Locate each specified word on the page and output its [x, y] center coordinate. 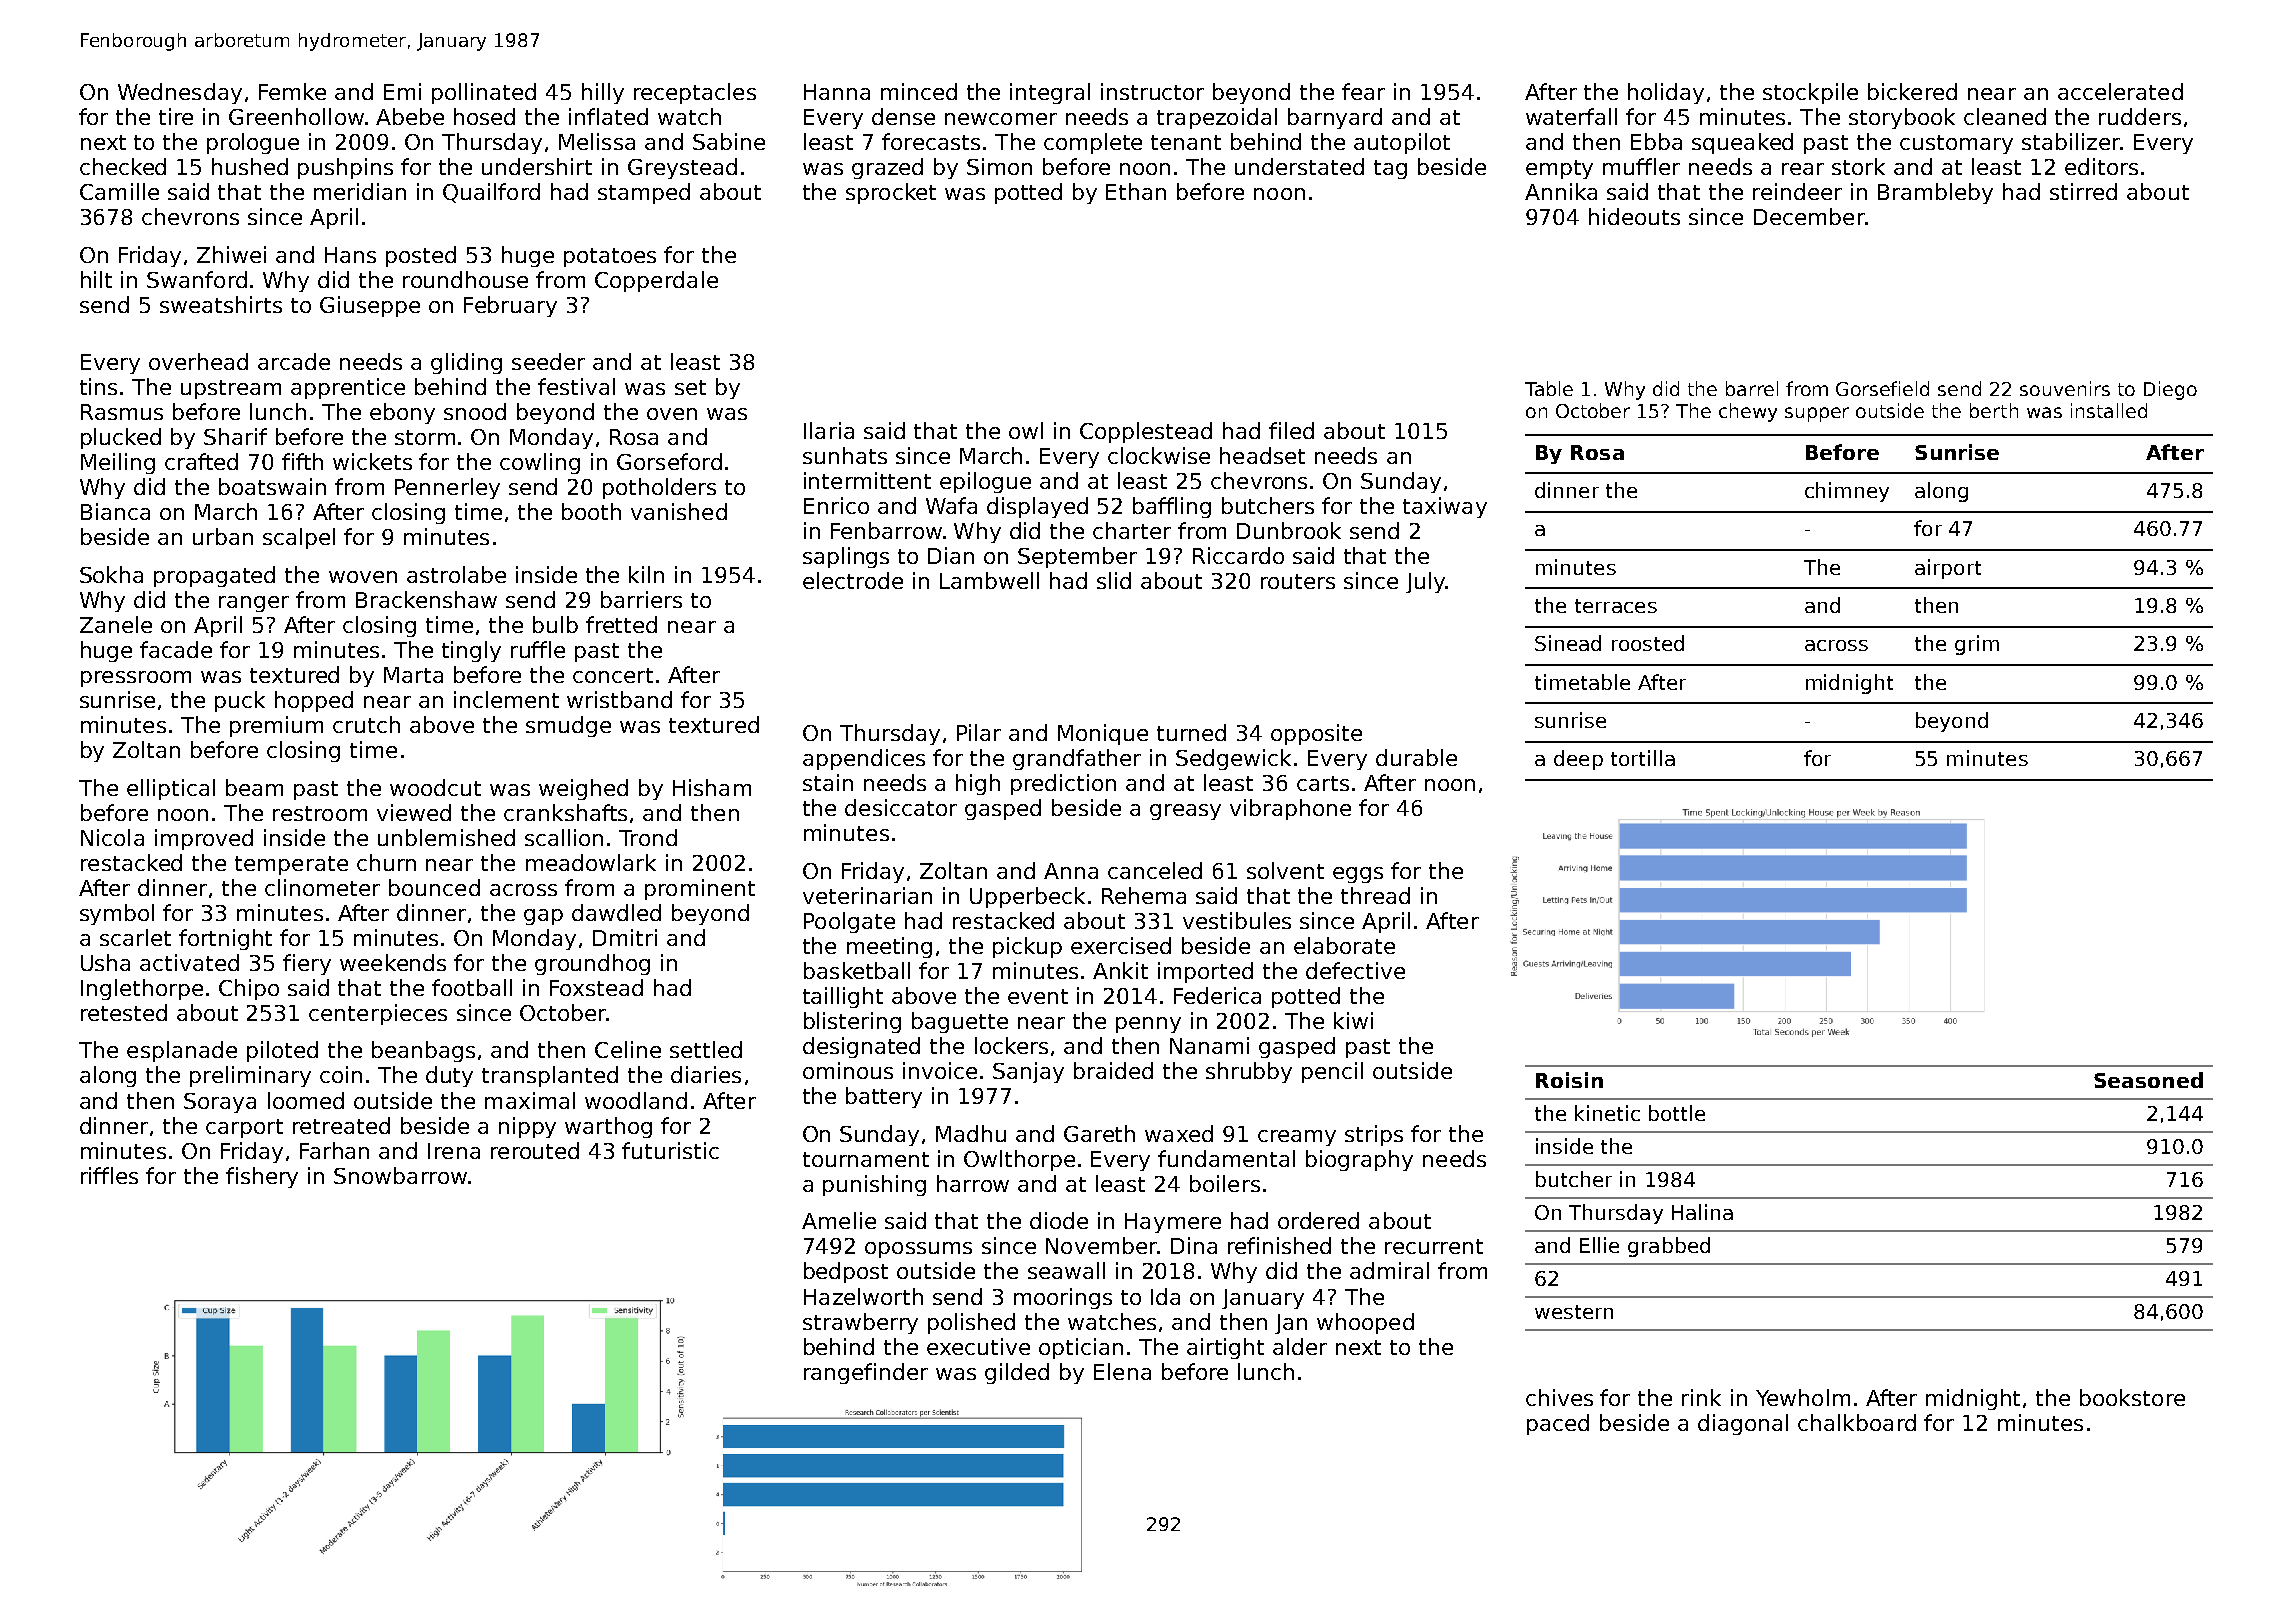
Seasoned [2148, 1080]
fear [1363, 91]
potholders [659, 488]
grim [1977, 645]
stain [828, 782]
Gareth [1099, 1133]
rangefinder [866, 1373]
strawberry [860, 1323]
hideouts [1634, 216]
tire [176, 116]
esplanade [182, 1051]
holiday [1666, 93]
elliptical [171, 789]
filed [1291, 430]
